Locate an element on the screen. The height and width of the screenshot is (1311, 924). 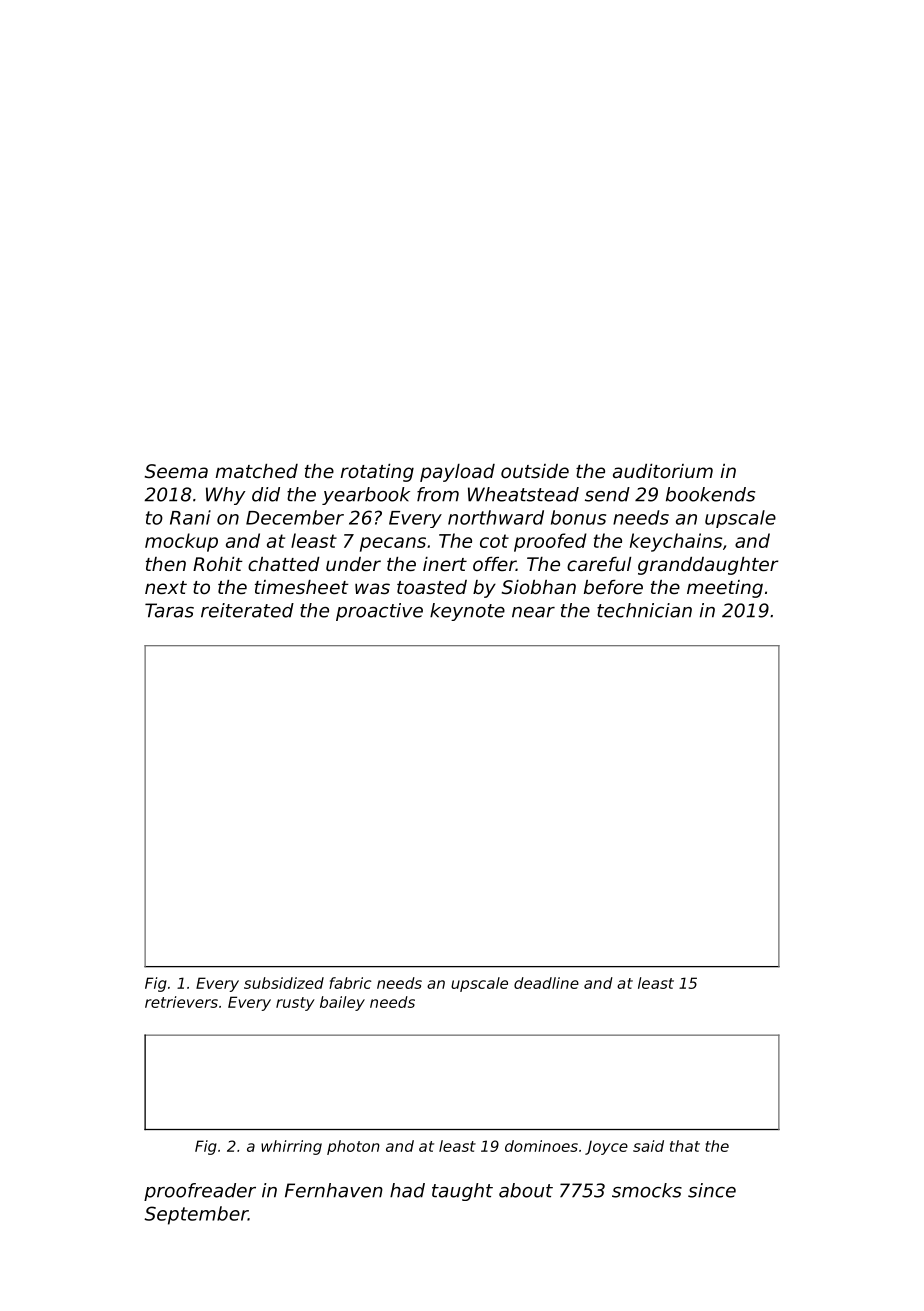
near is located at coordinates (533, 612).
